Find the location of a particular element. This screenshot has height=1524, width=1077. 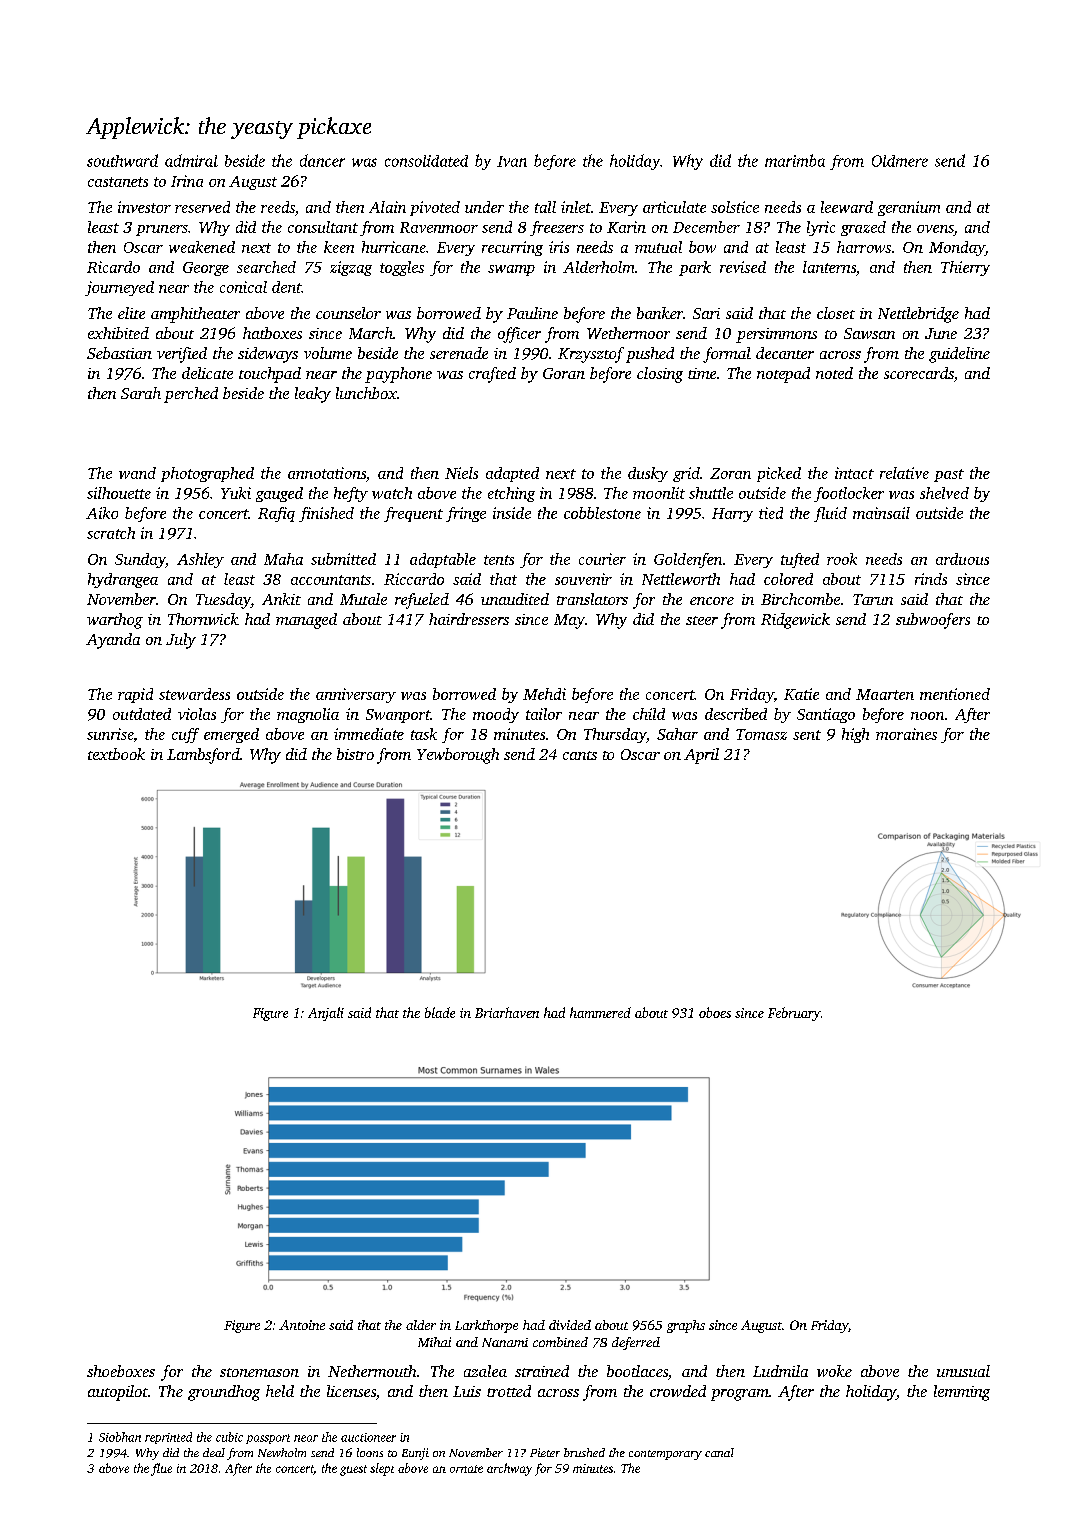

cants is located at coordinates (580, 755).
